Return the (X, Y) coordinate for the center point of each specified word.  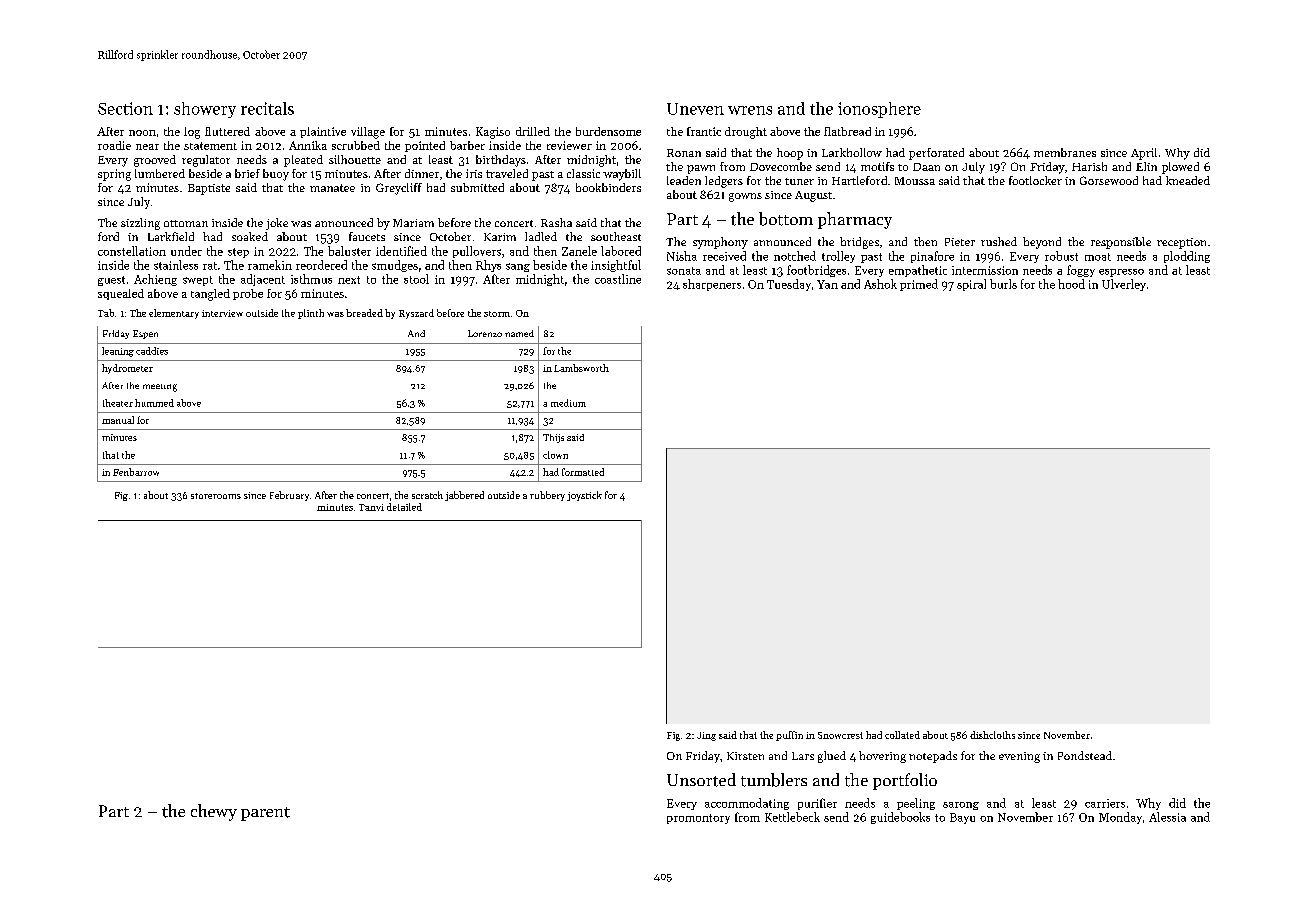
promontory (698, 819)
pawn (701, 169)
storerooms (216, 496)
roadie (114, 145)
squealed (121, 294)
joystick (584, 496)
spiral (971, 285)
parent (265, 814)
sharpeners (712, 285)
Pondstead (1085, 755)
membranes (1065, 152)
